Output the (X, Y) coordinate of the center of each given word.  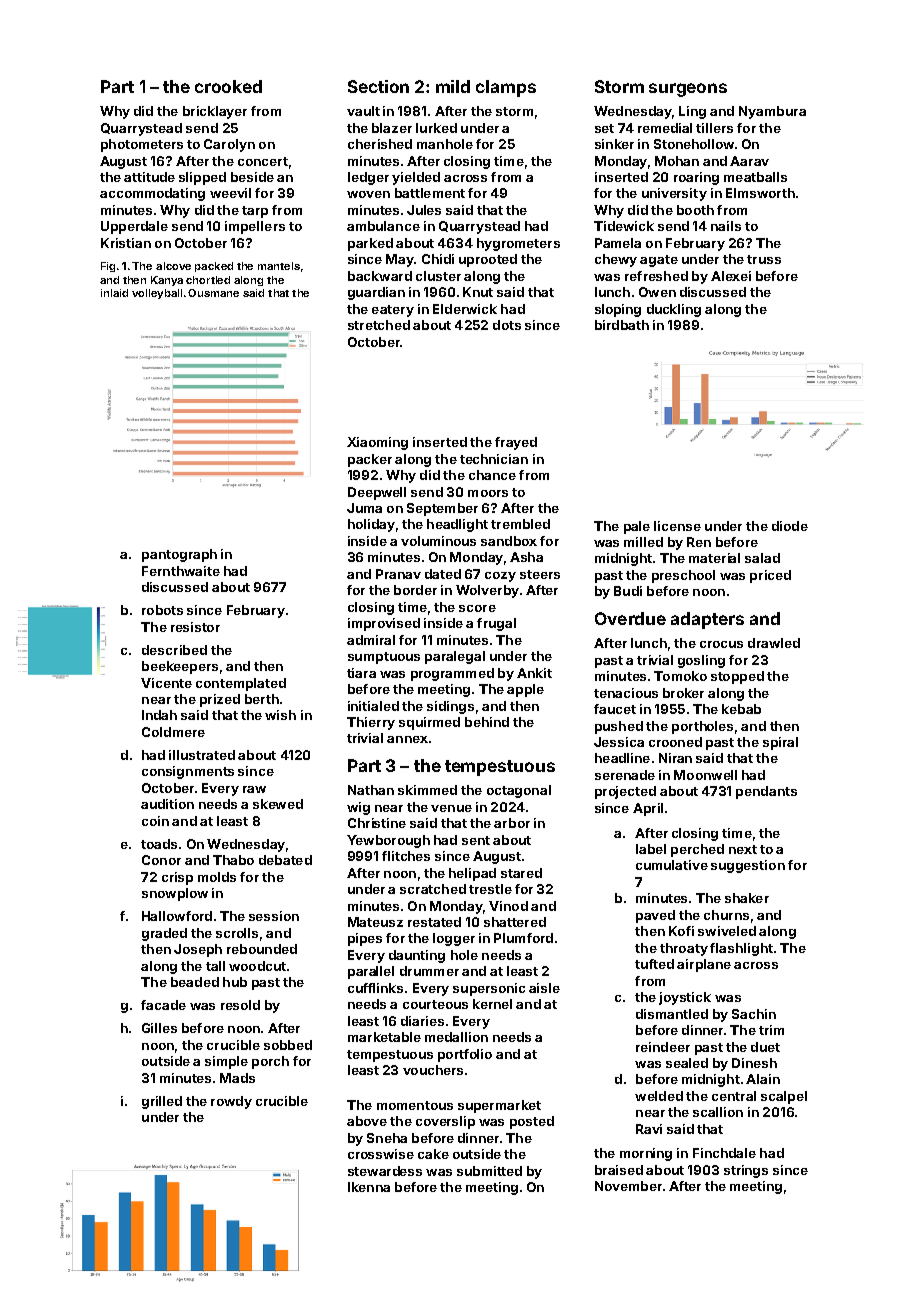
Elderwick (465, 309)
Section (378, 86)
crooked (228, 86)
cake (433, 1154)
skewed (278, 804)
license (677, 526)
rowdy (231, 1102)
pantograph (179, 555)
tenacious (626, 693)
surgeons (688, 90)
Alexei (731, 276)
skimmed (427, 790)
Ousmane (213, 293)
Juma (364, 508)
